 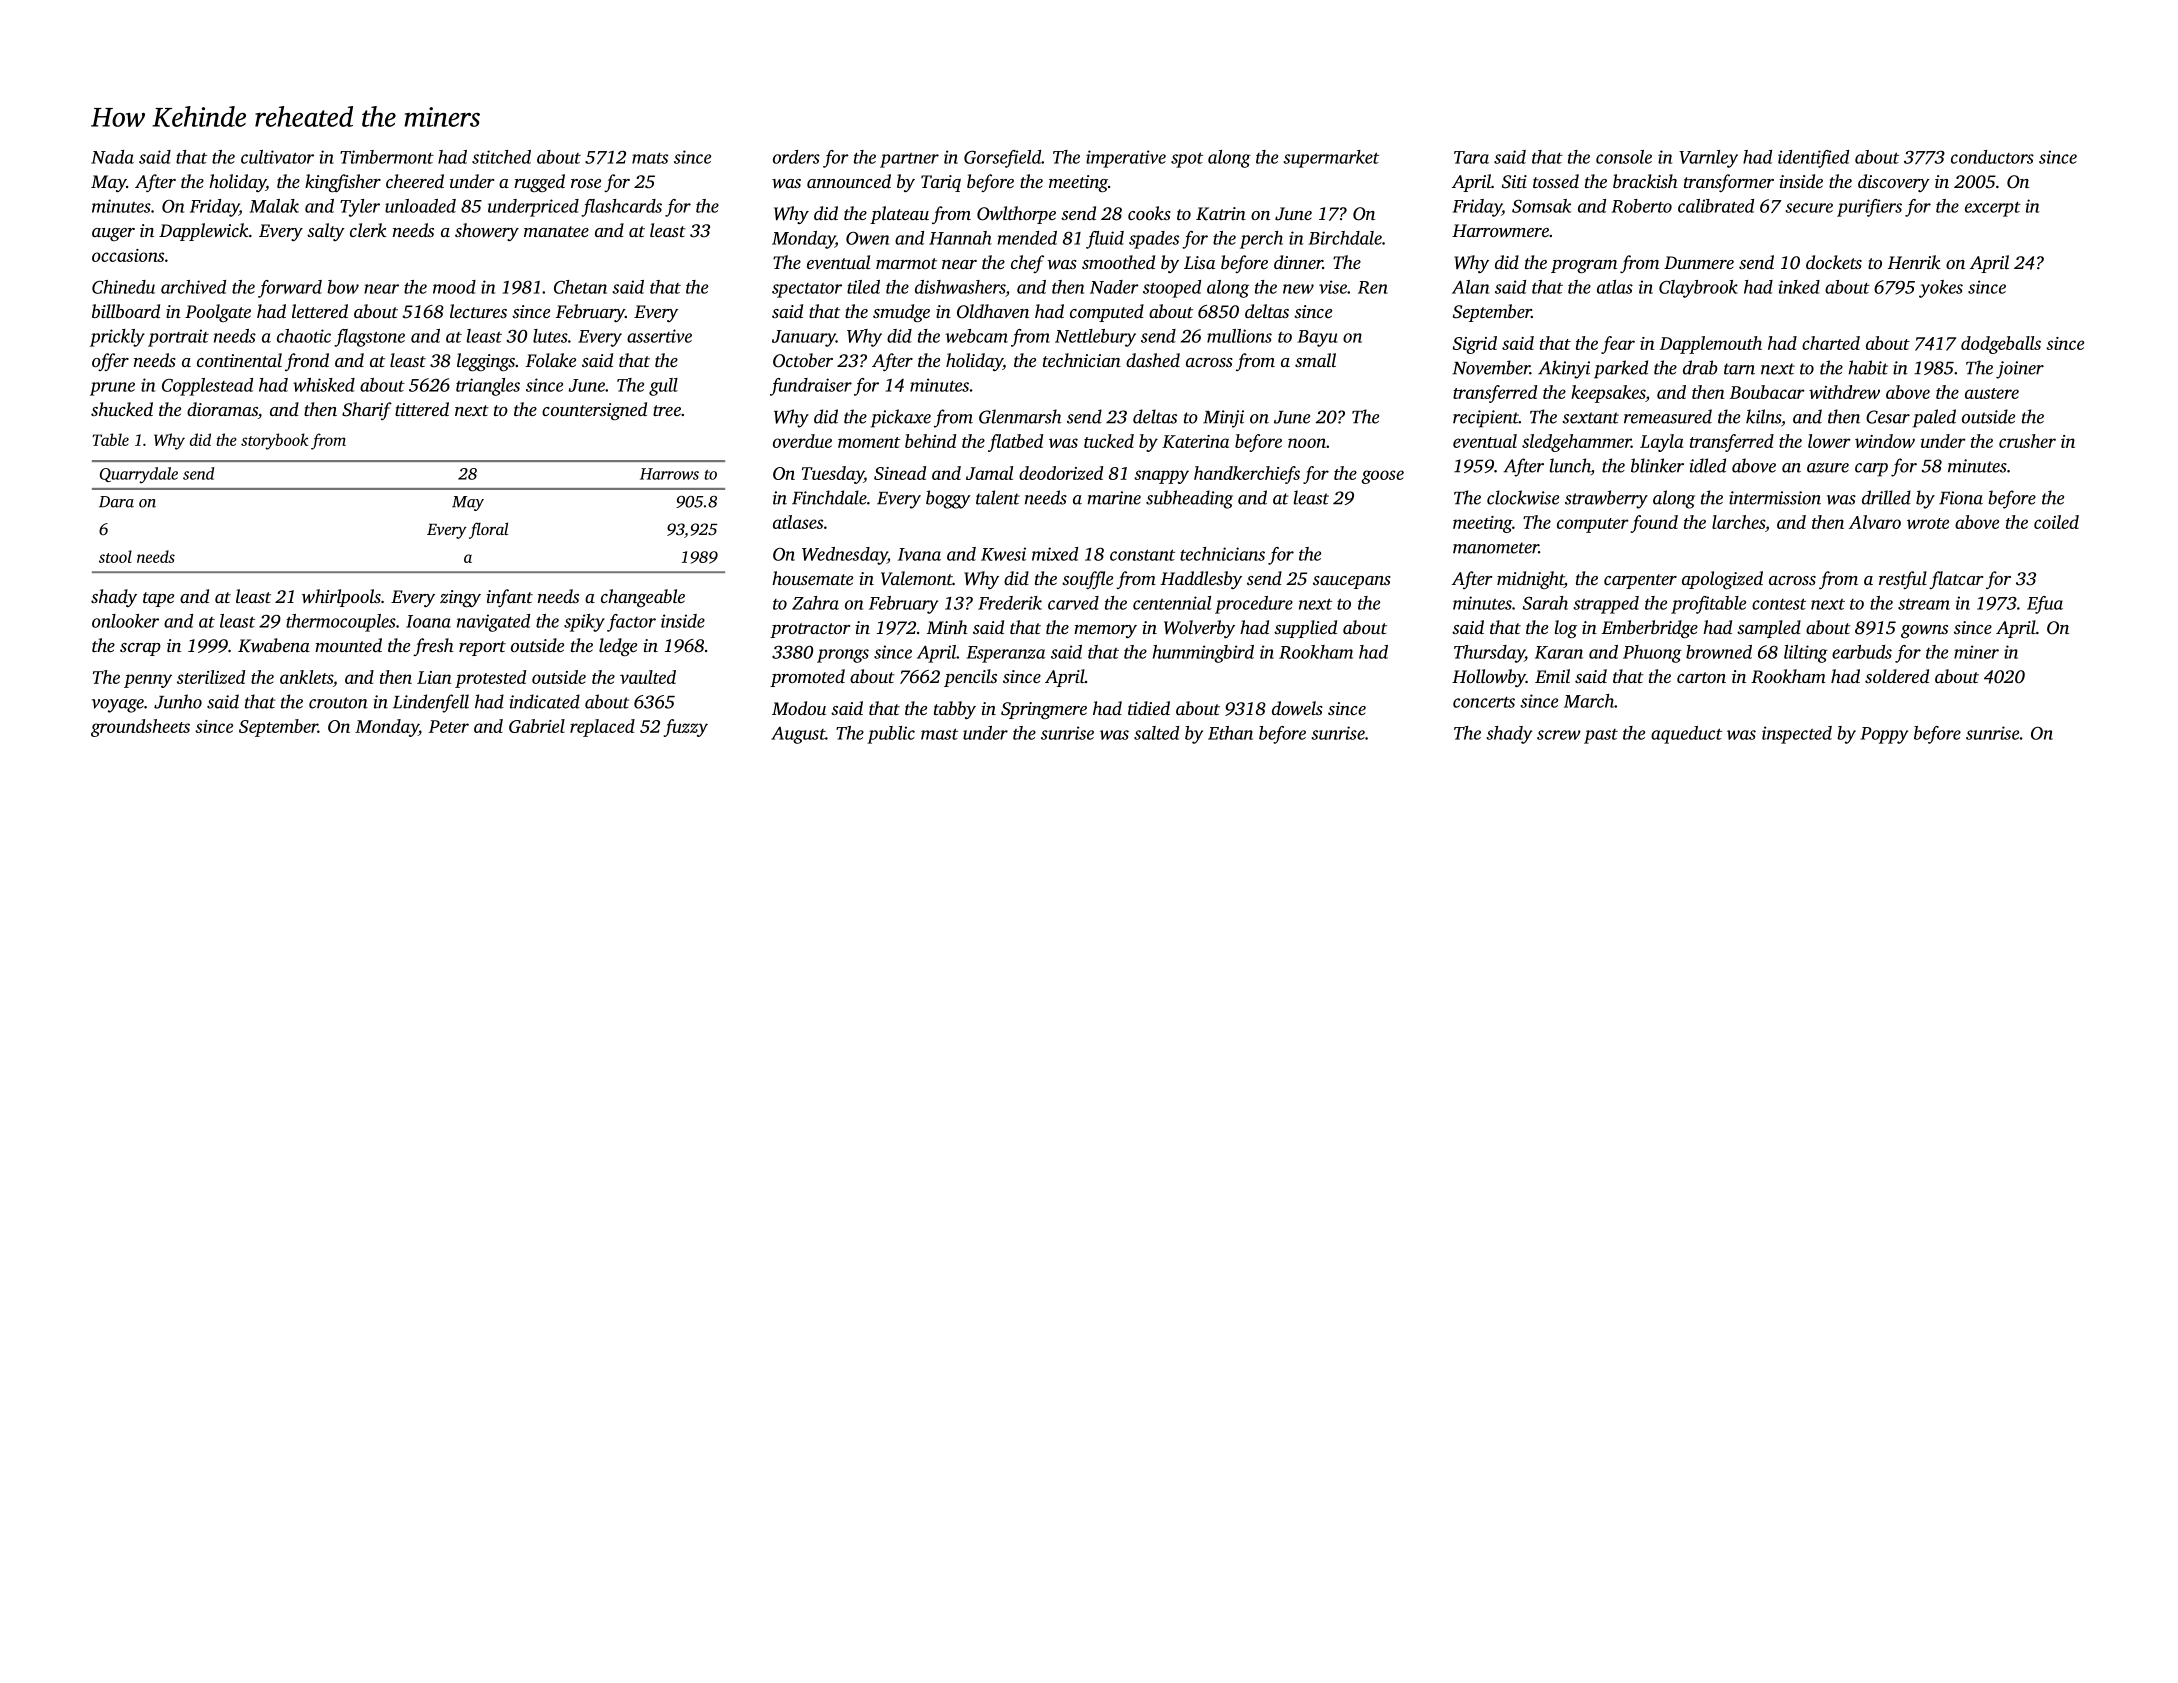 What do you see at coordinates (113, 234) in the screenshot?
I see `auger` at bounding box center [113, 234].
